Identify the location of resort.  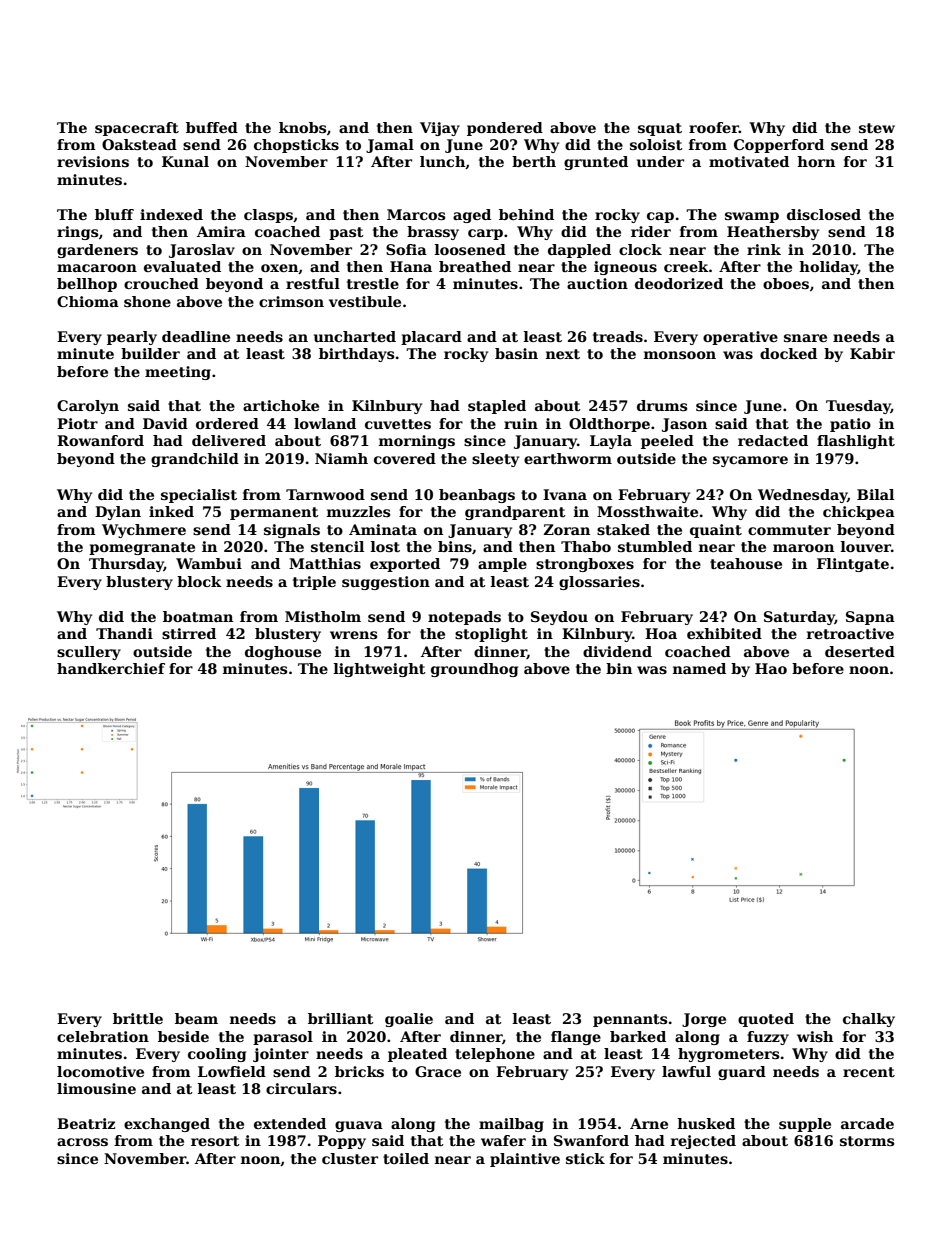
(215, 1141).
